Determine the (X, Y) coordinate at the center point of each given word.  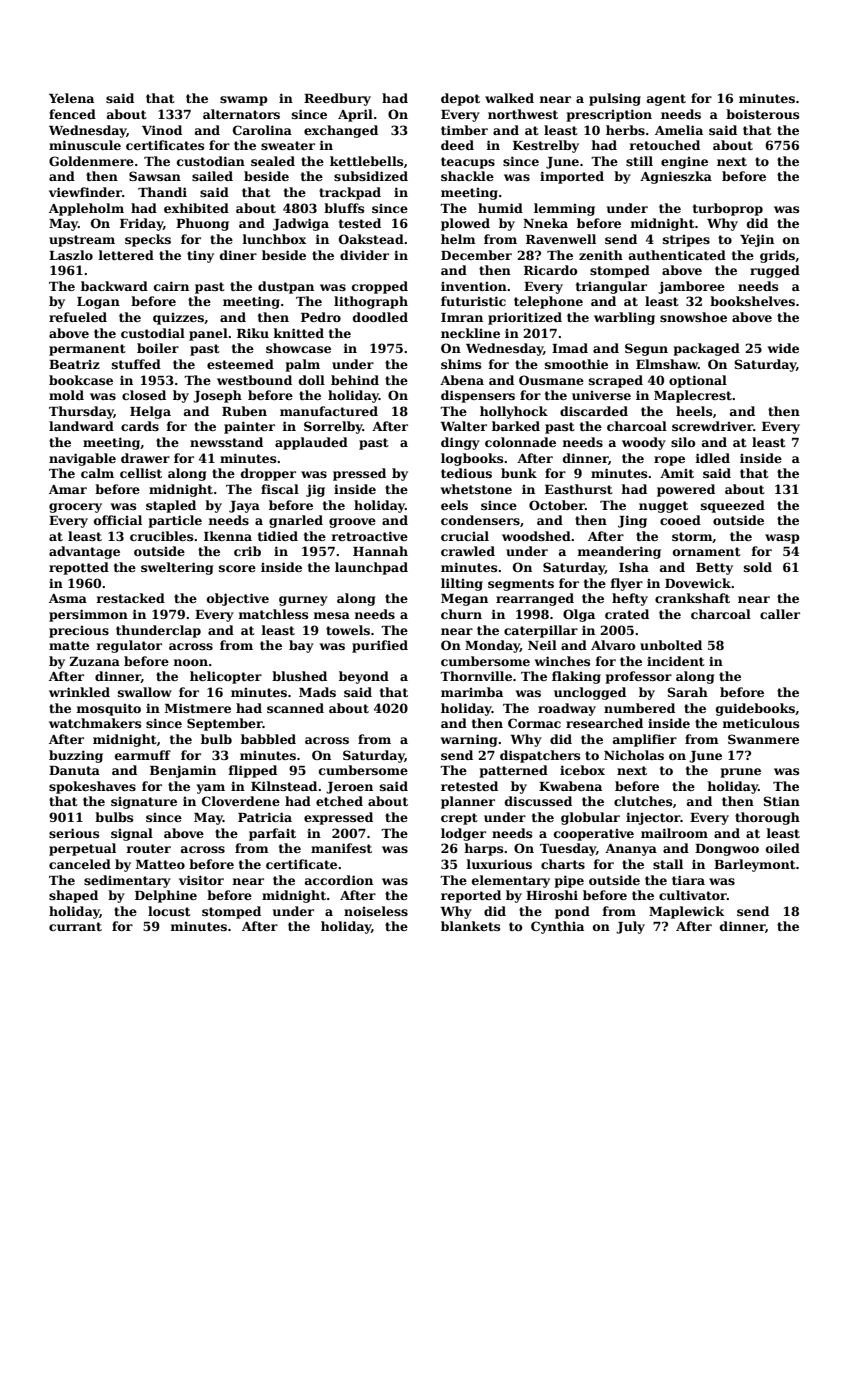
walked (509, 98)
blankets (470, 926)
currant (75, 926)
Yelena (71, 98)
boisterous (762, 114)
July (630, 927)
